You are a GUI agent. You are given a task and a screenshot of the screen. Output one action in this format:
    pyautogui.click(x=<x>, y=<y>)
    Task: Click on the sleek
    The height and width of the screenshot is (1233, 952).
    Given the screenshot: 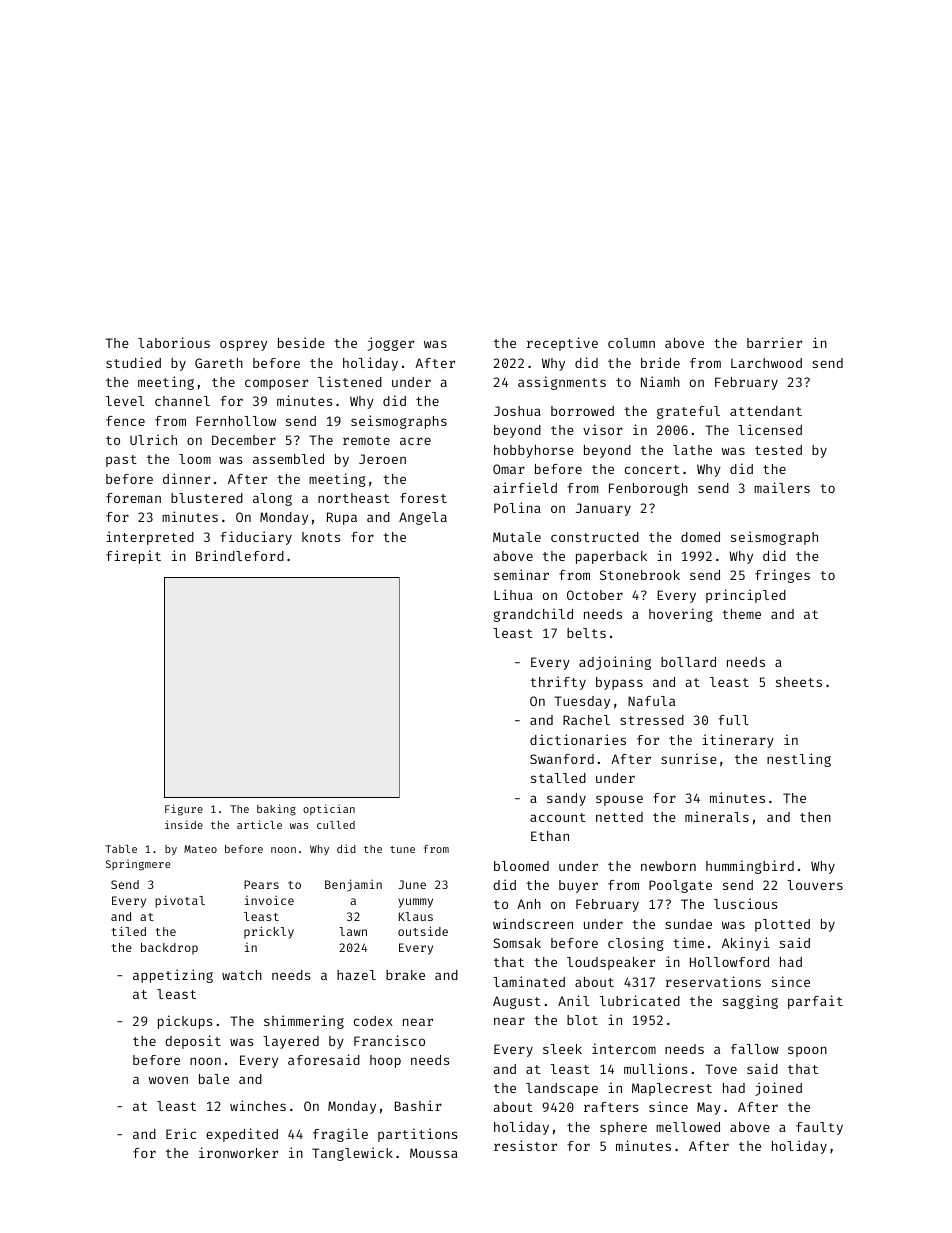 What is the action you would take?
    pyautogui.click(x=562, y=1049)
